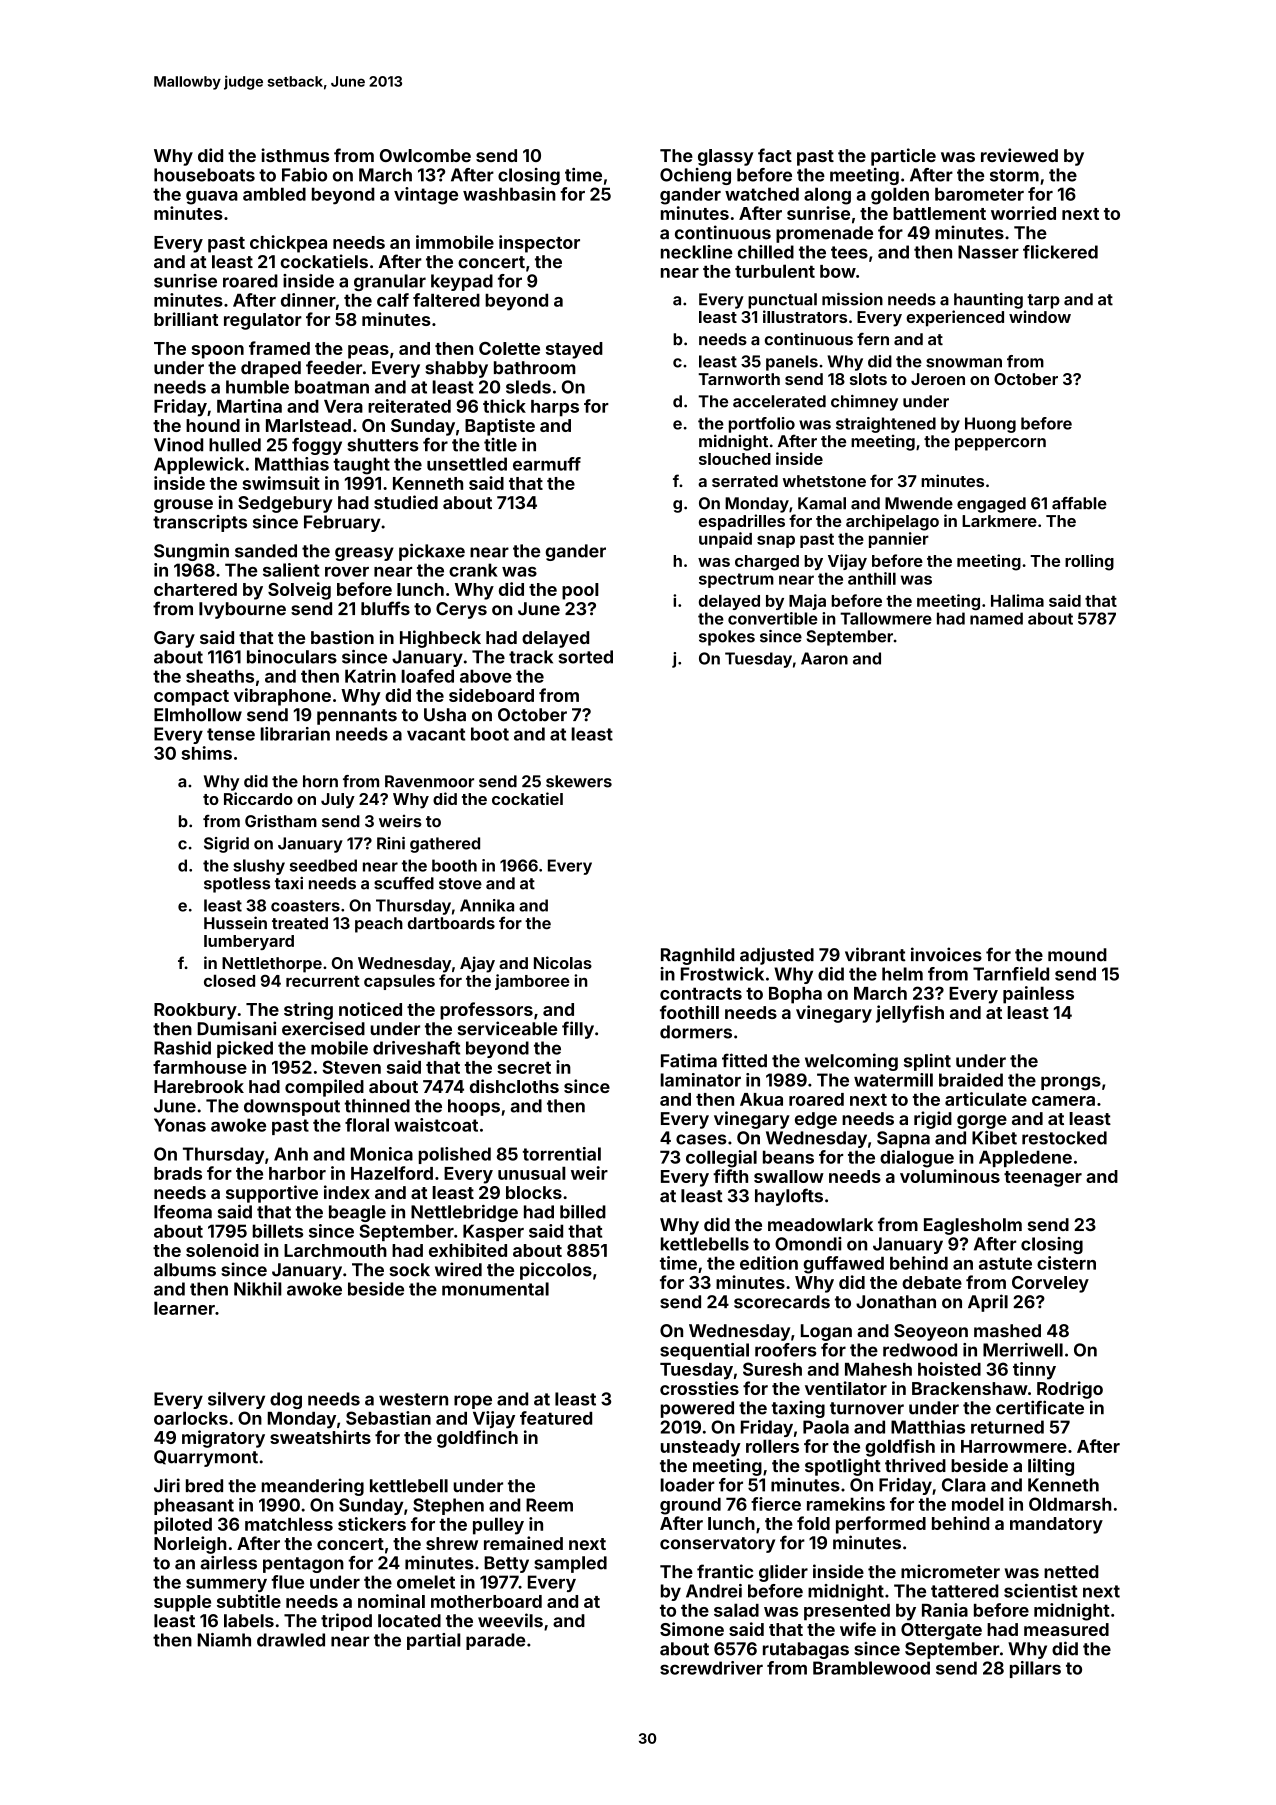  Describe the element at coordinates (334, 367) in the document. I see `feeder` at that location.
